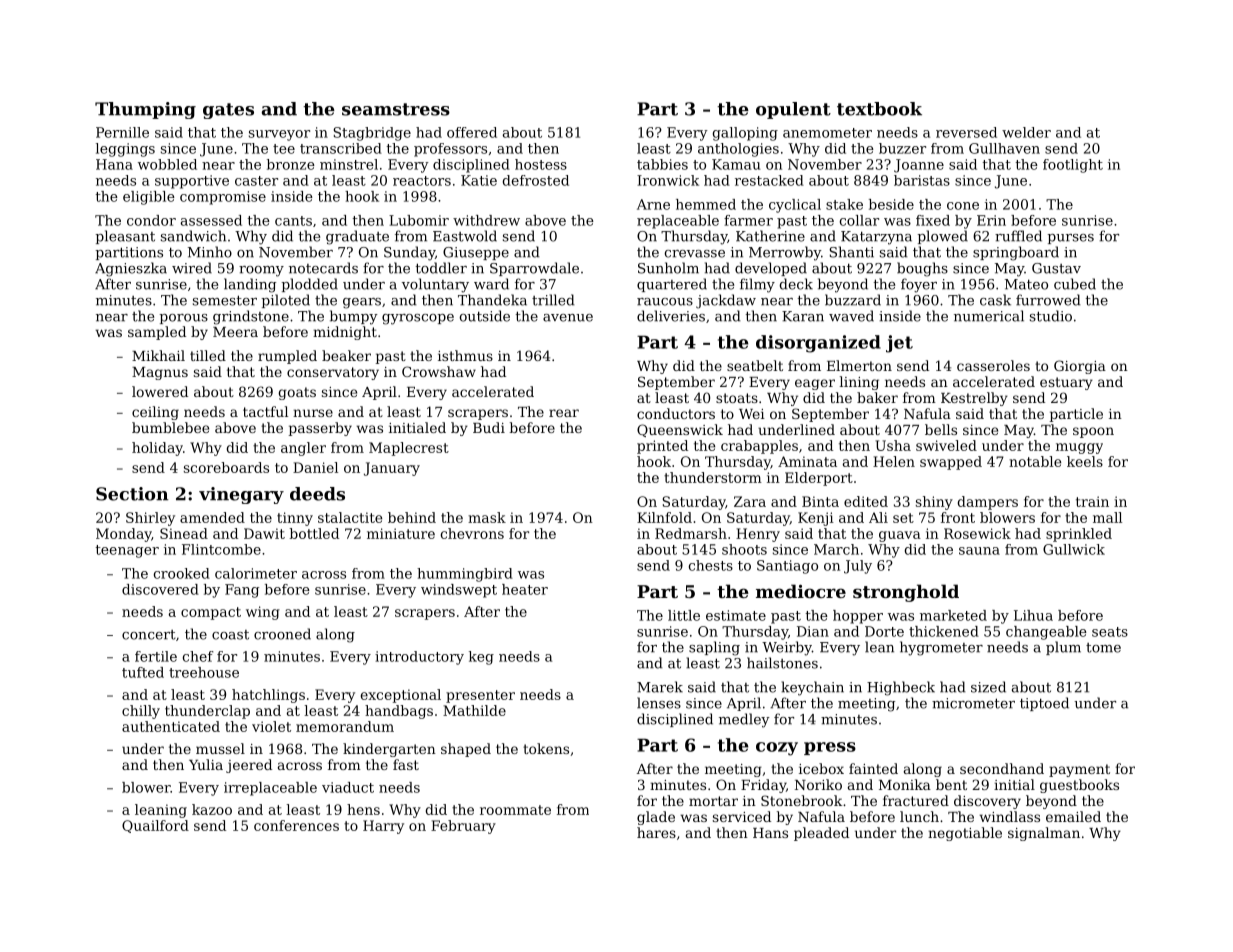 This screenshot has width=1233, height=952. I want to click on roommate, so click(515, 810).
